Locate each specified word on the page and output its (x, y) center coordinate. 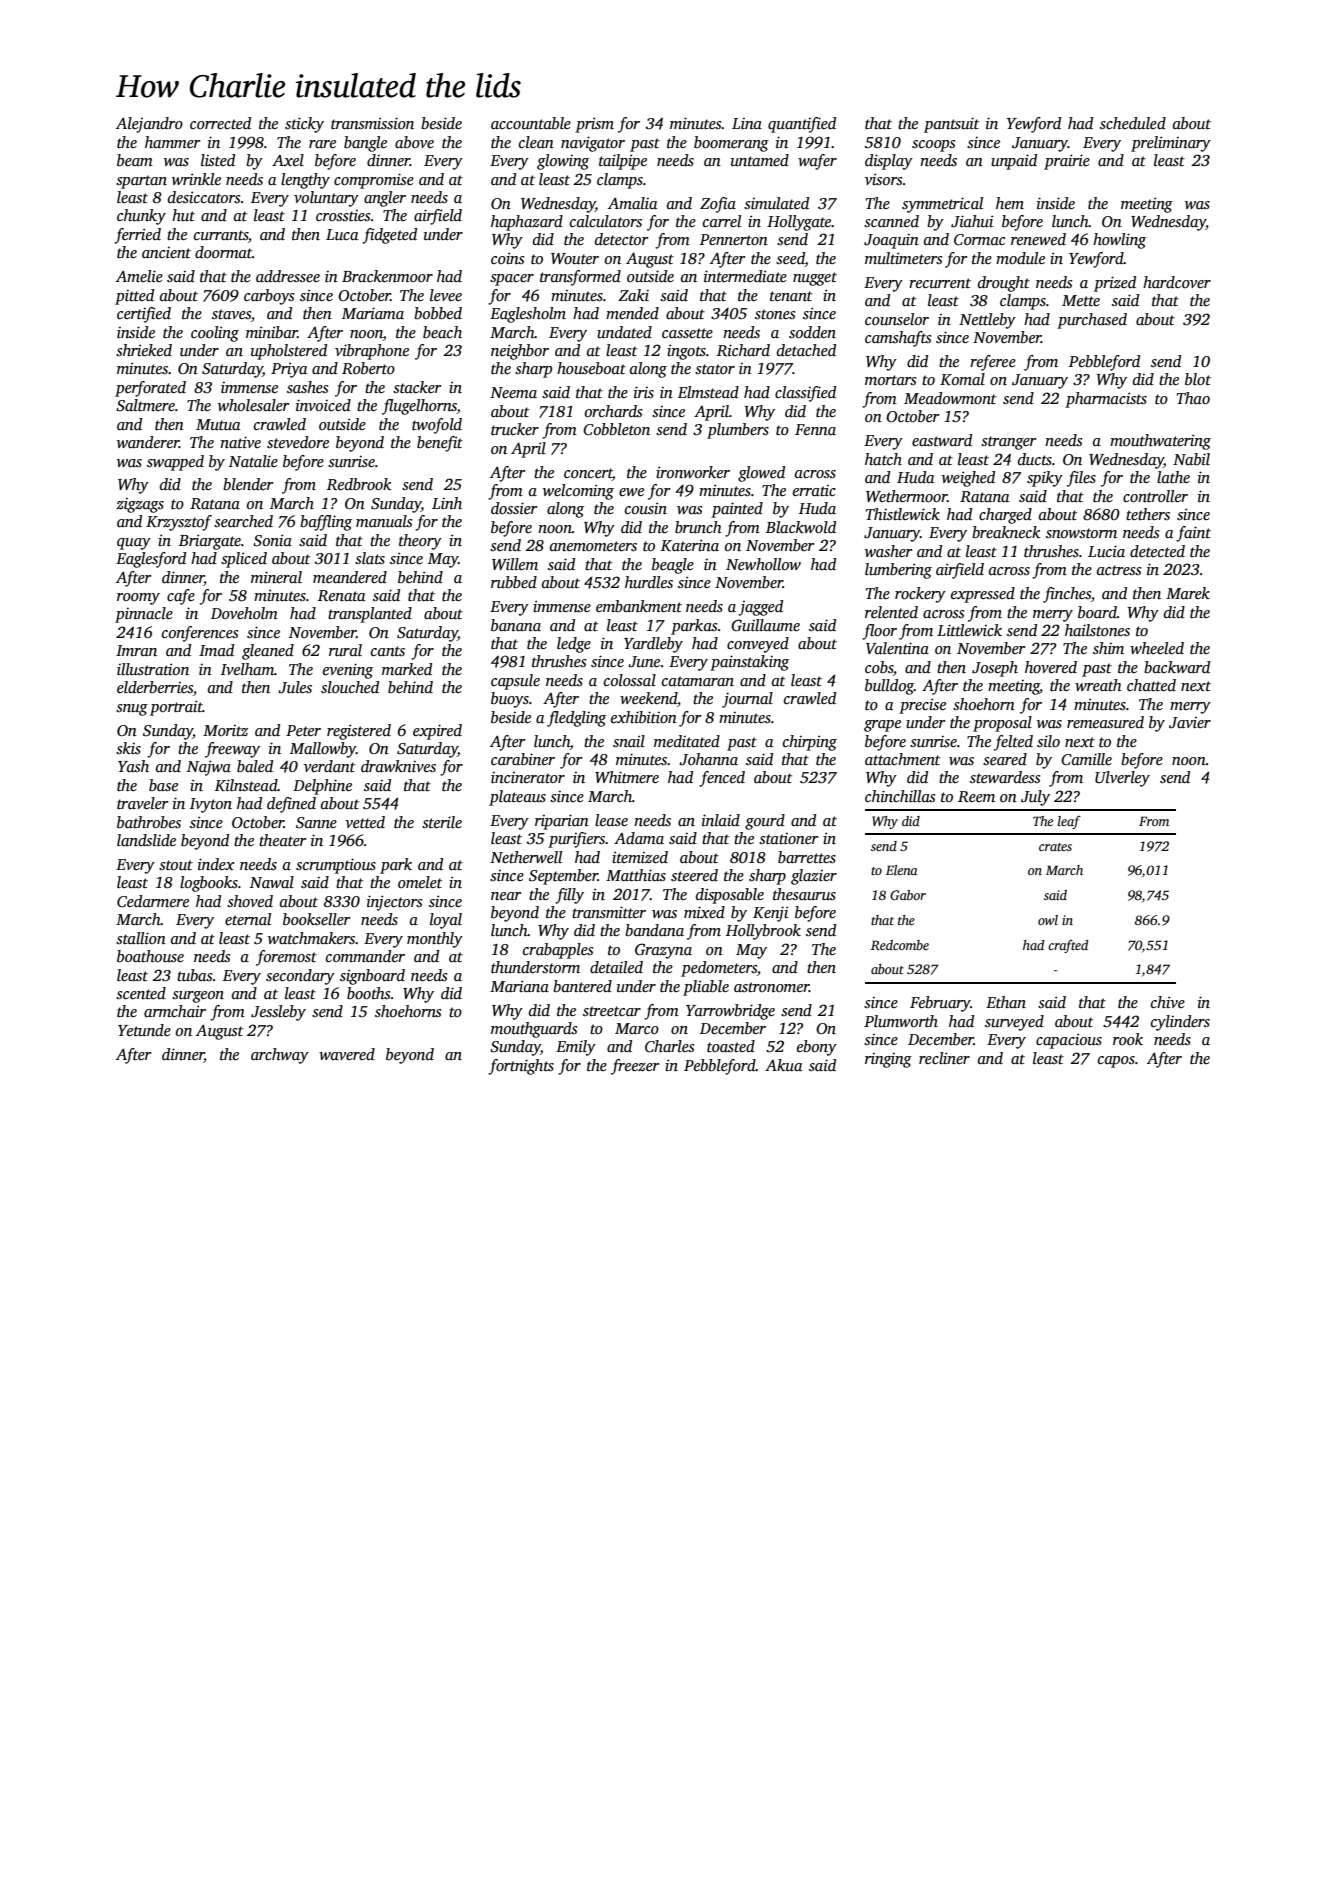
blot (1198, 379)
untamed (760, 160)
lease (611, 820)
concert (588, 473)
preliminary (1171, 144)
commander (365, 956)
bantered (582, 986)
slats (370, 558)
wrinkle (196, 179)
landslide (146, 840)
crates (1055, 847)
